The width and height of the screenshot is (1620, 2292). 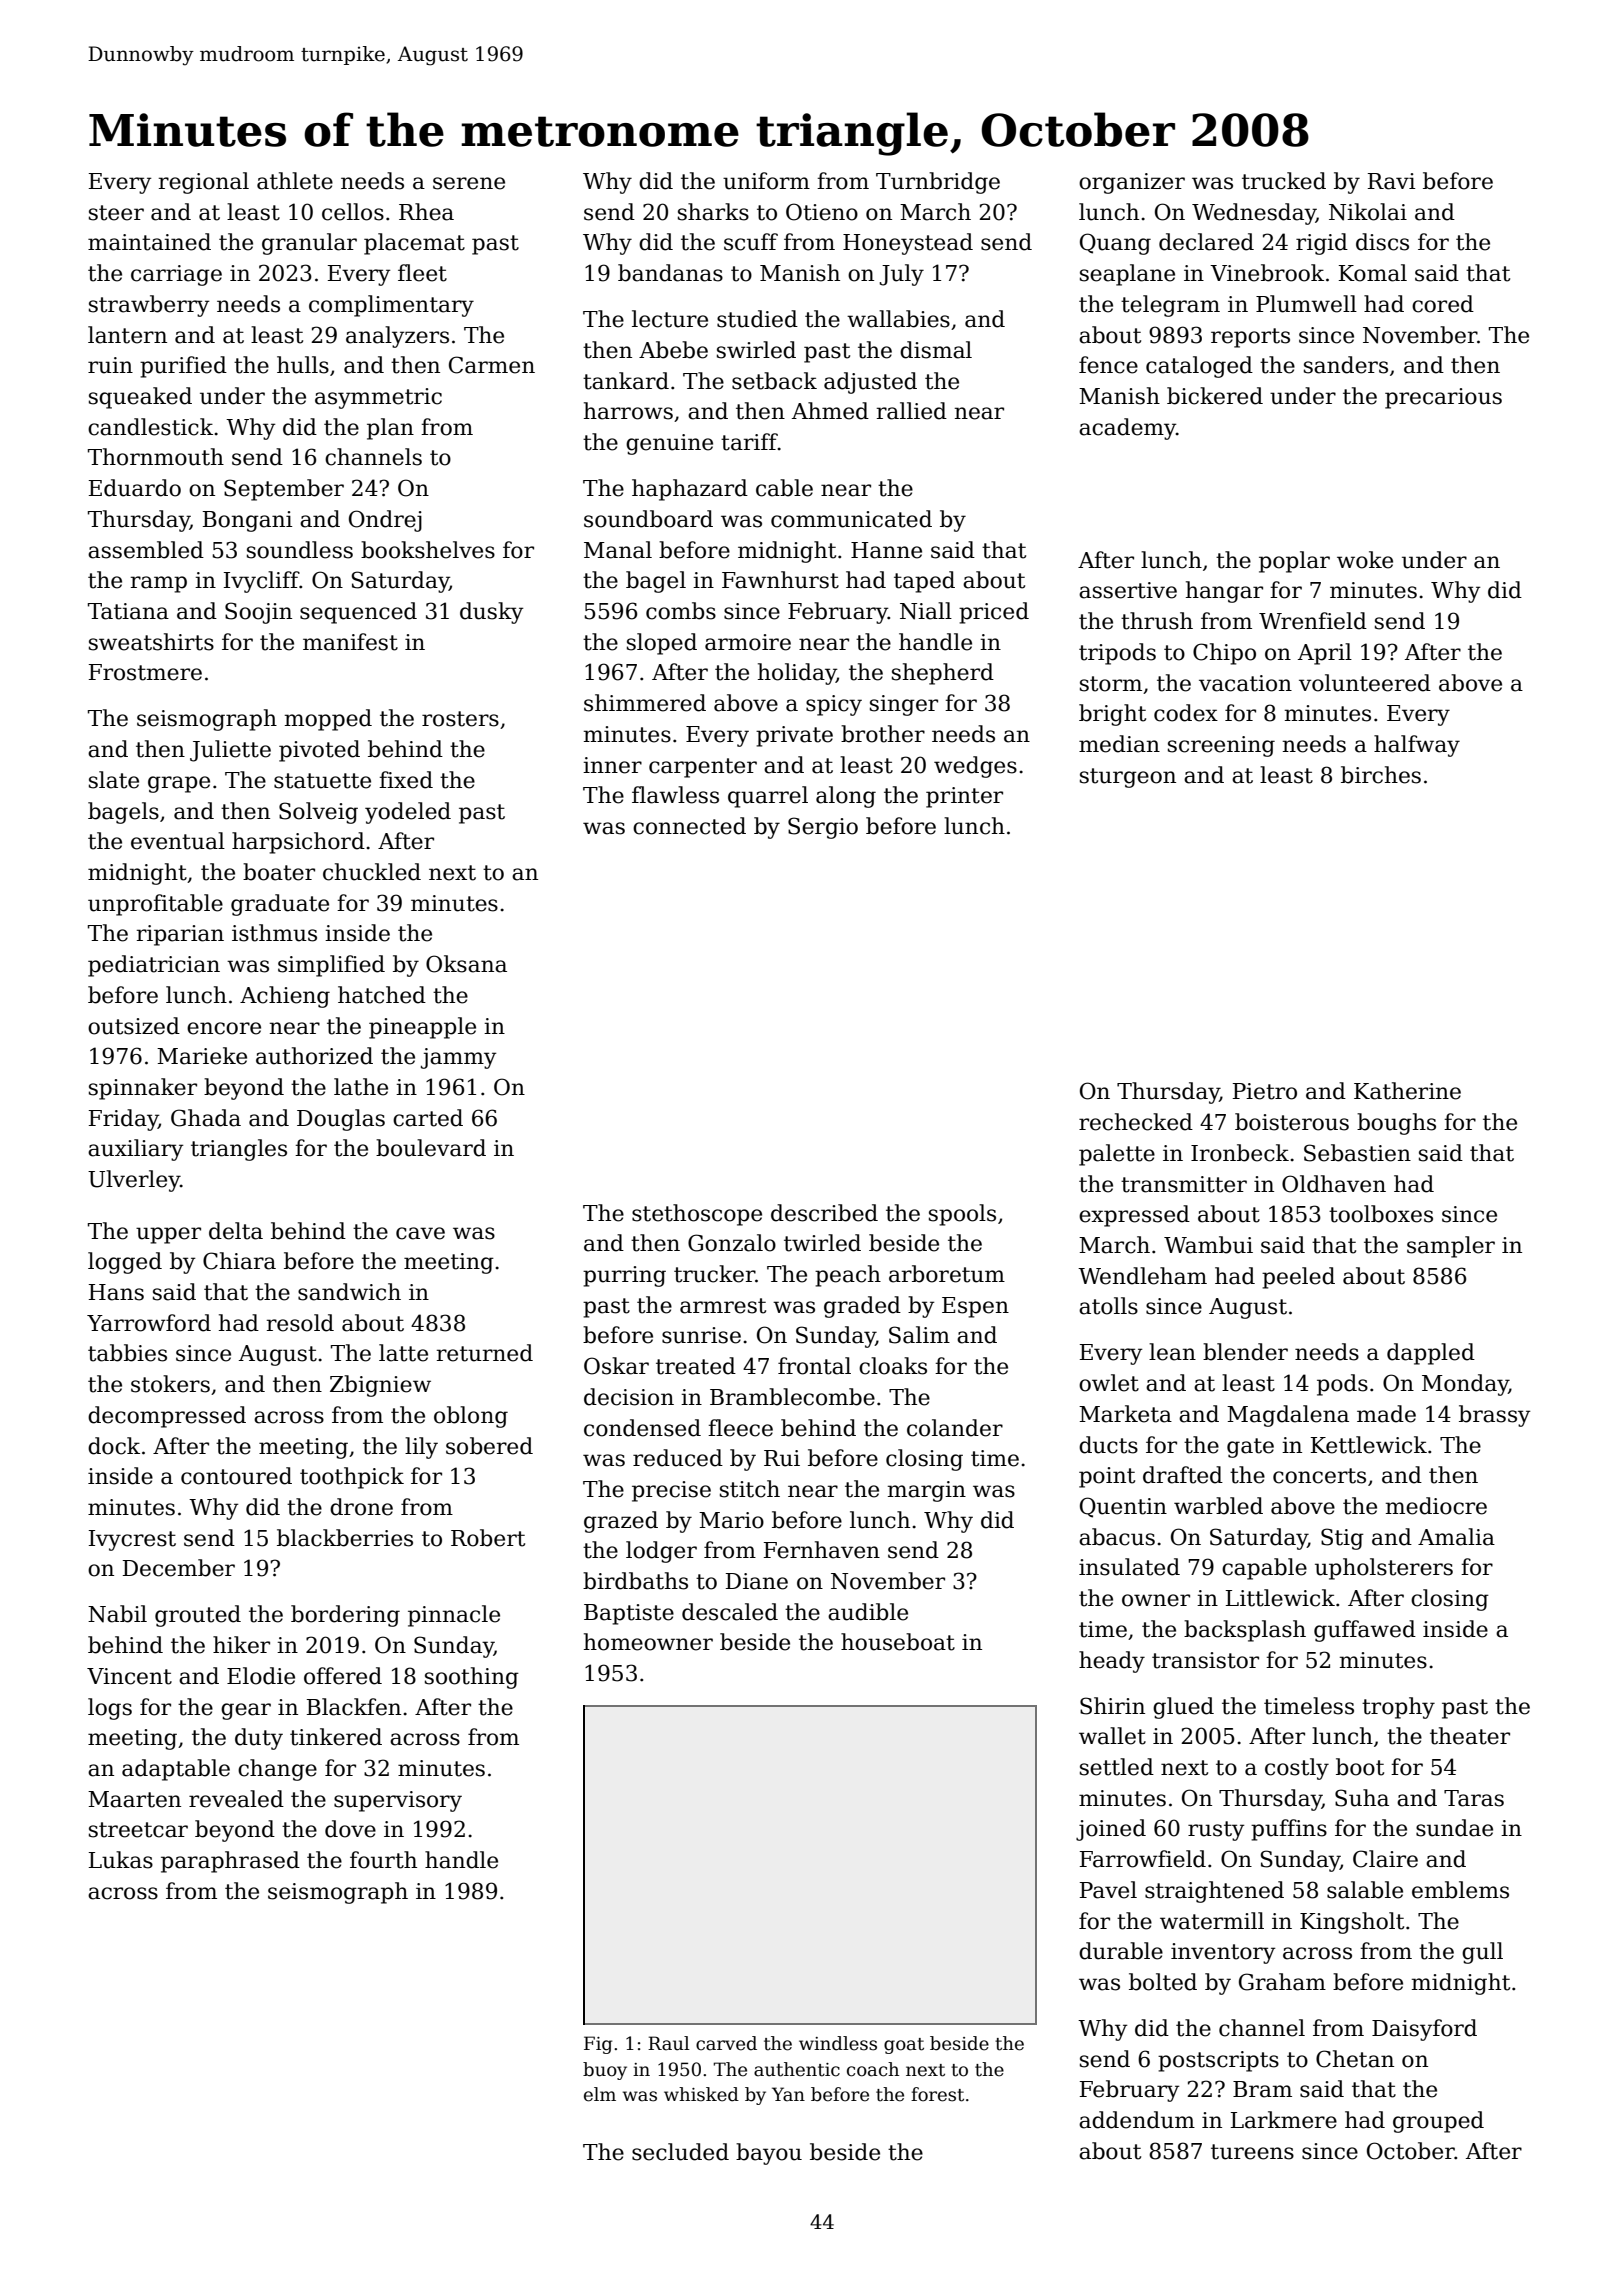 What do you see at coordinates (769, 2154) in the screenshot?
I see `bayou` at bounding box center [769, 2154].
